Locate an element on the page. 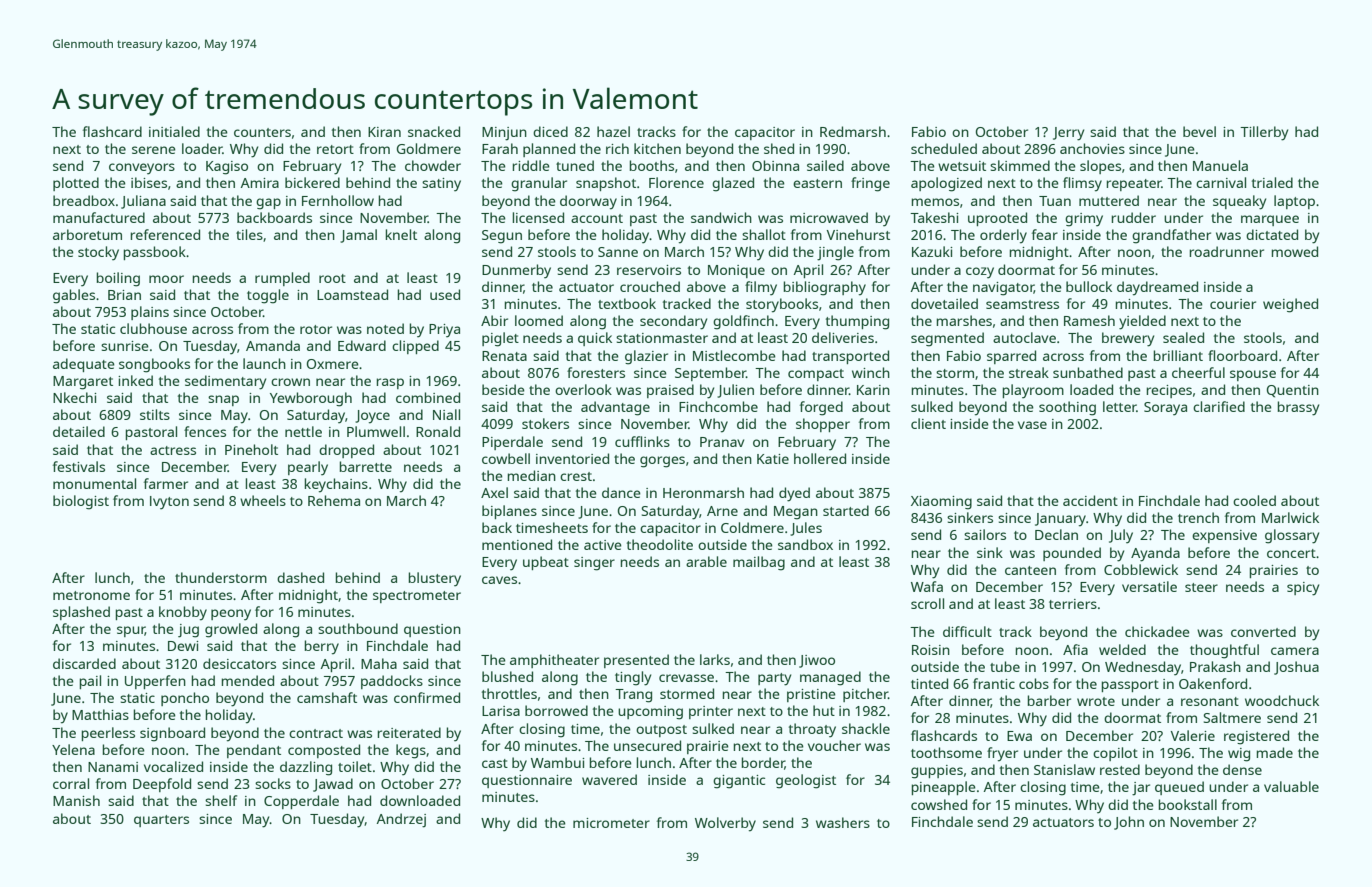  reservoirs is located at coordinates (649, 270).
